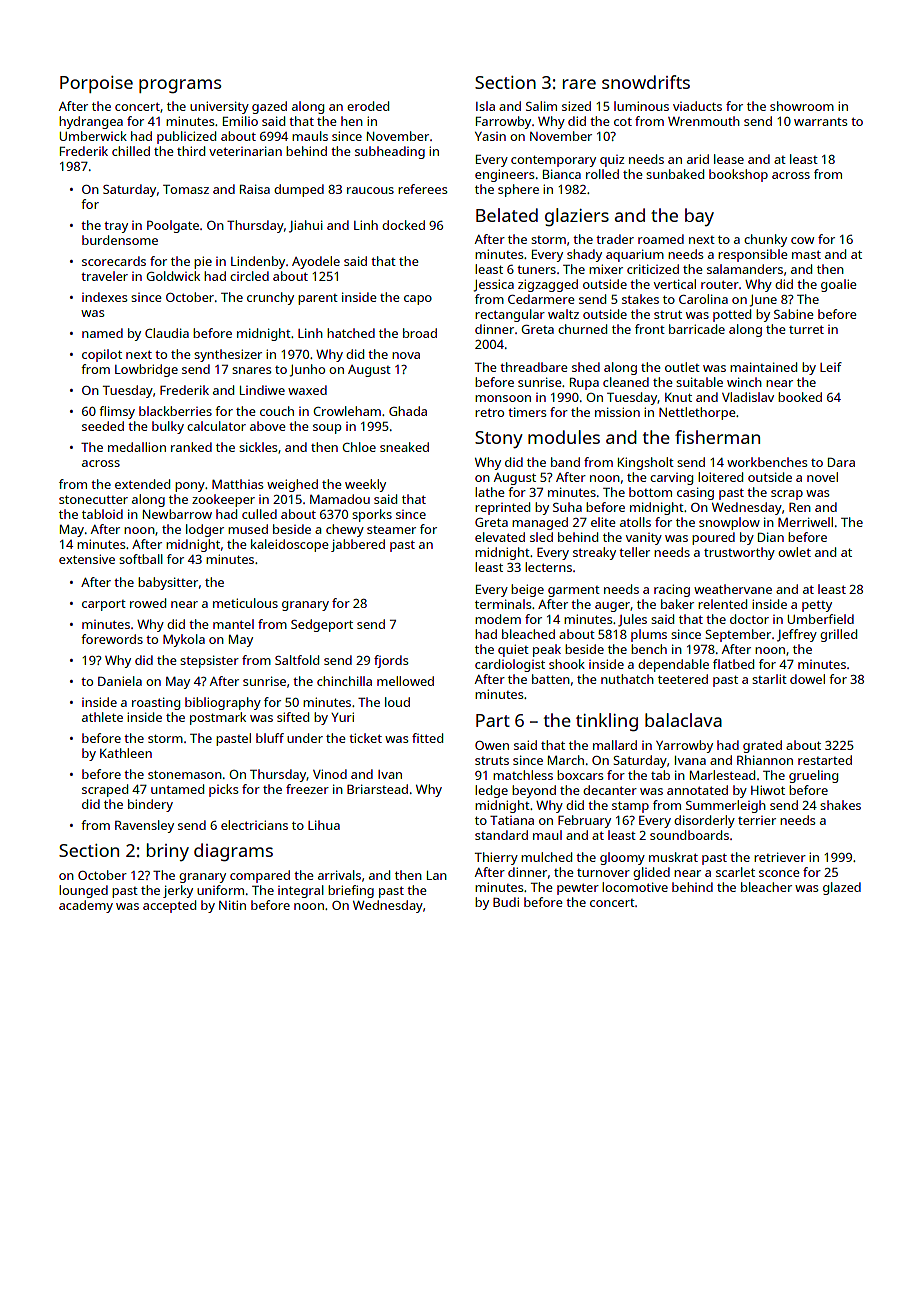 Image resolution: width=924 pixels, height=1308 pixels. I want to click on Nitin, so click(232, 905).
